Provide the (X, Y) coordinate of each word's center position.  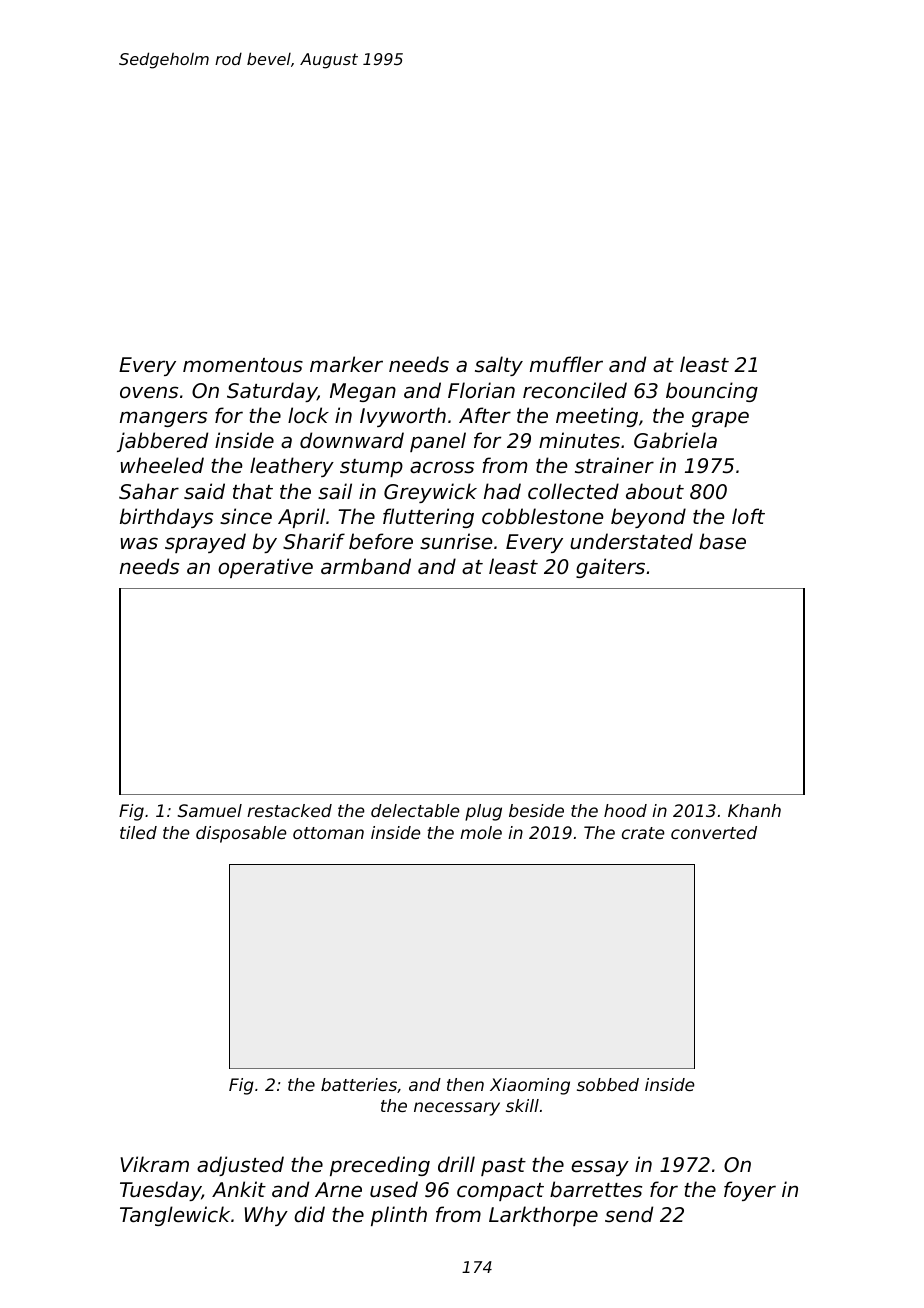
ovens (149, 392)
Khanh (754, 810)
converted (714, 832)
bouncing (712, 392)
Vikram (154, 1164)
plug (483, 812)
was (139, 543)
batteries (359, 1084)
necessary (457, 1109)
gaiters (610, 568)
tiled (138, 832)
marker (346, 364)
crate (643, 833)
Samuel (210, 810)
